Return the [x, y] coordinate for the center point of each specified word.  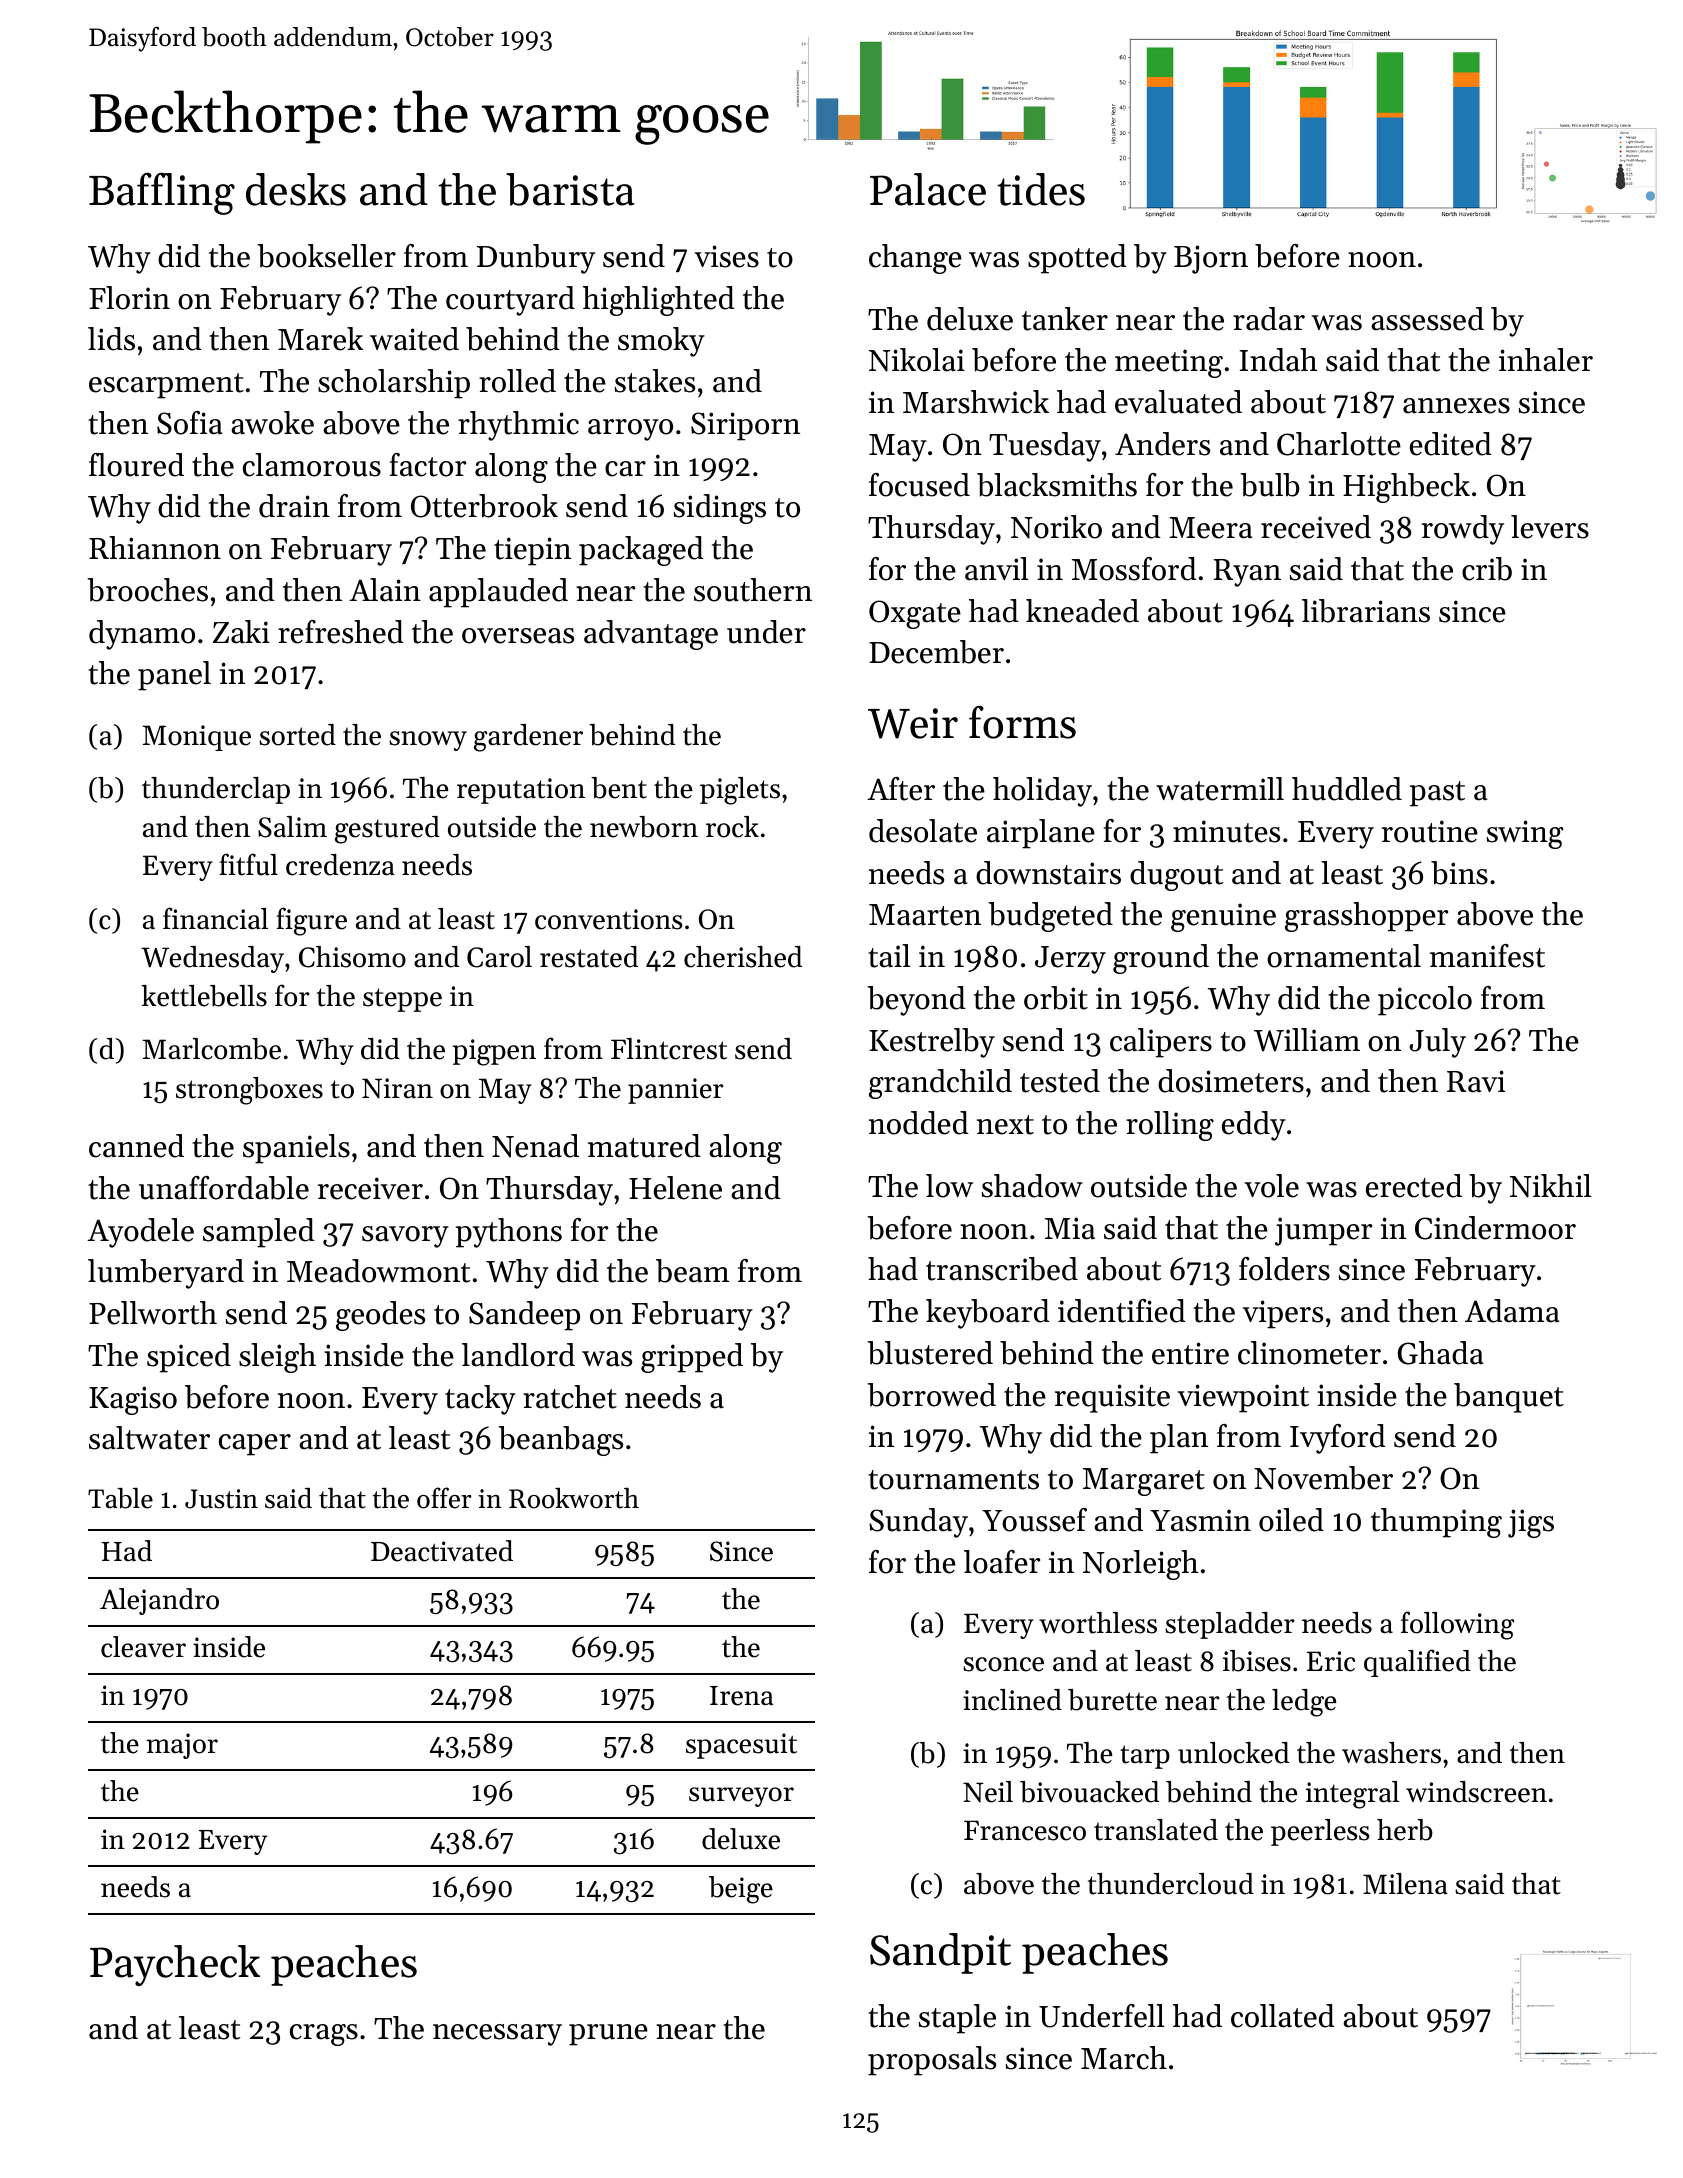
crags [324, 2035]
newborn [644, 827]
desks [296, 189]
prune [608, 2035]
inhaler [1546, 360]
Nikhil [1550, 1186]
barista [570, 189]
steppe [402, 1000]
